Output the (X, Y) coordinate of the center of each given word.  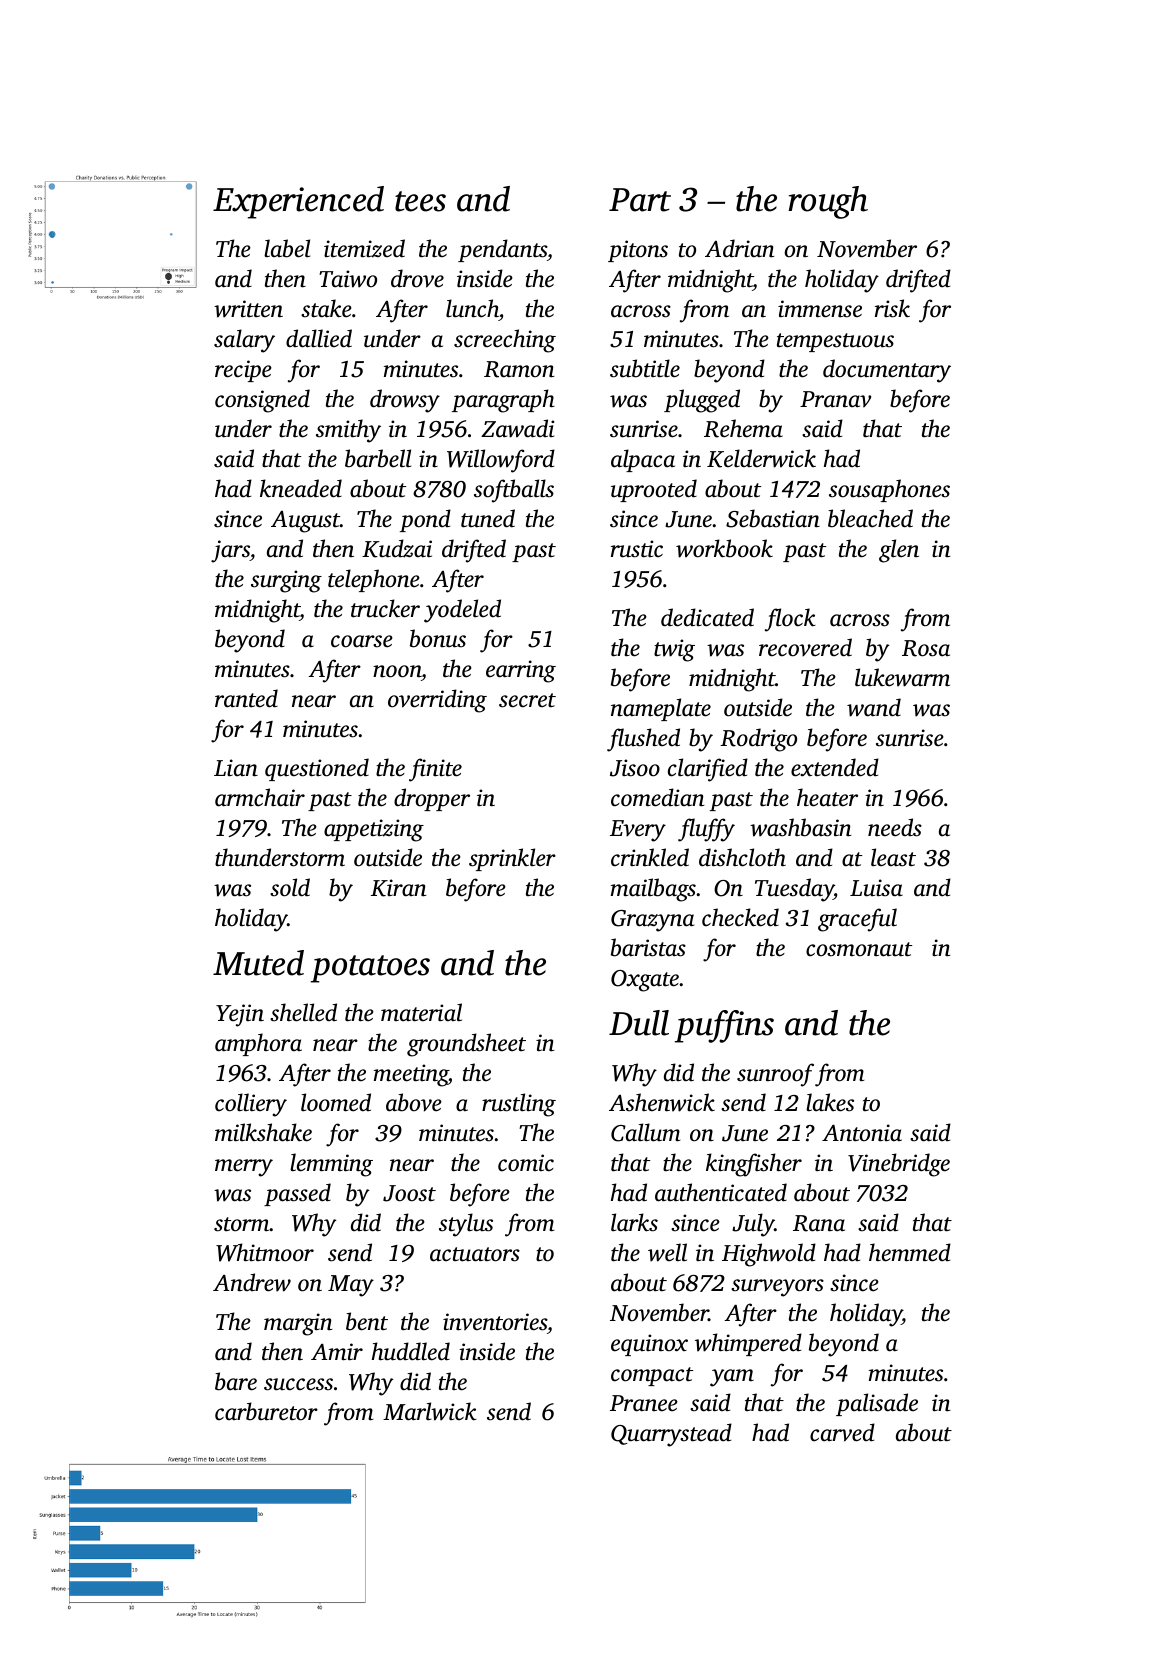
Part (640, 200)
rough (828, 202)
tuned (488, 518)
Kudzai (397, 548)
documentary (887, 371)
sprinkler (512, 859)
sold (290, 887)
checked (740, 917)
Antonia (862, 1133)
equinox (649, 1345)
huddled (411, 1351)
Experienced (298, 202)
